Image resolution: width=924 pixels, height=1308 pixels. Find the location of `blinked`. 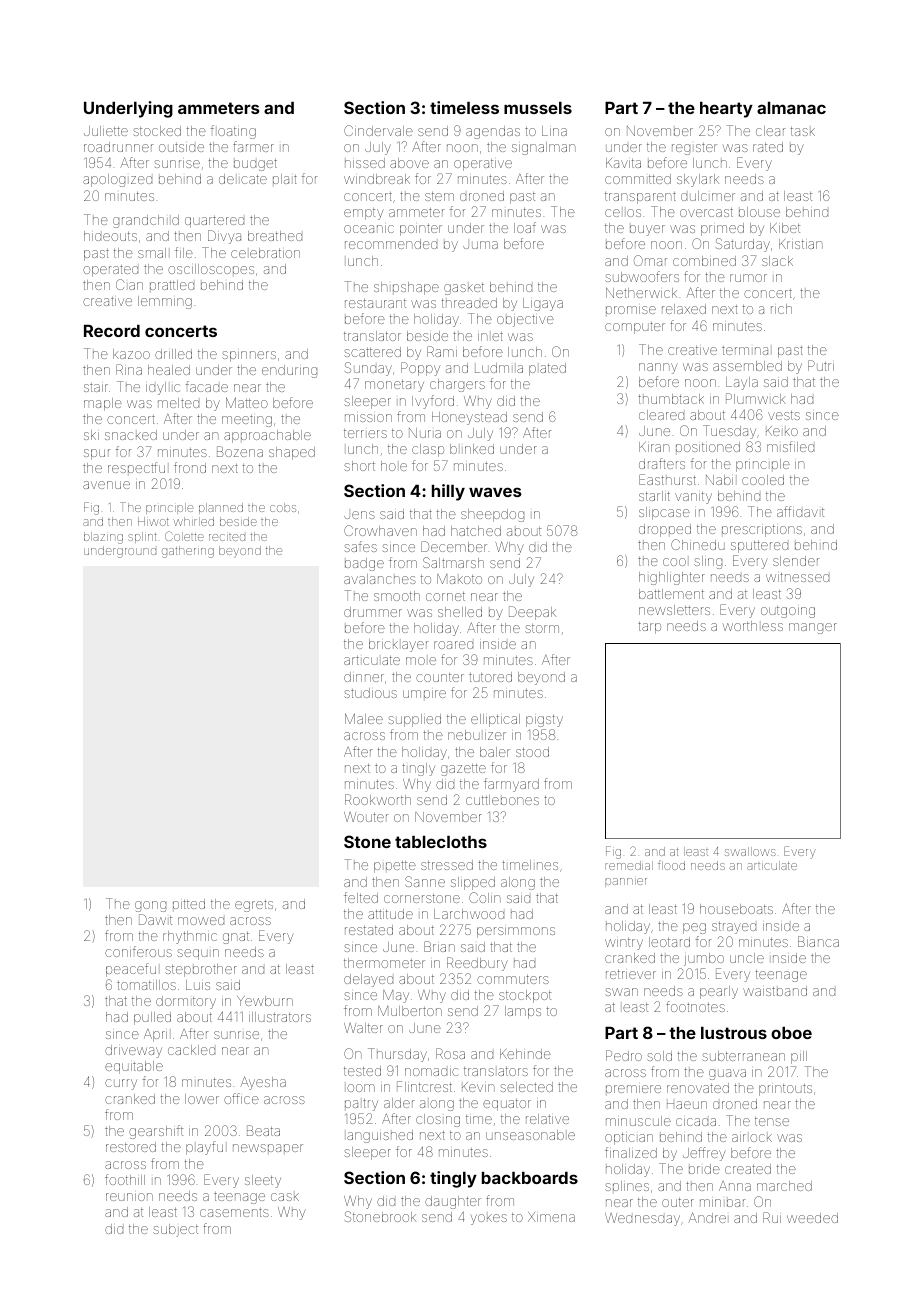

blinked is located at coordinates (472, 449).
